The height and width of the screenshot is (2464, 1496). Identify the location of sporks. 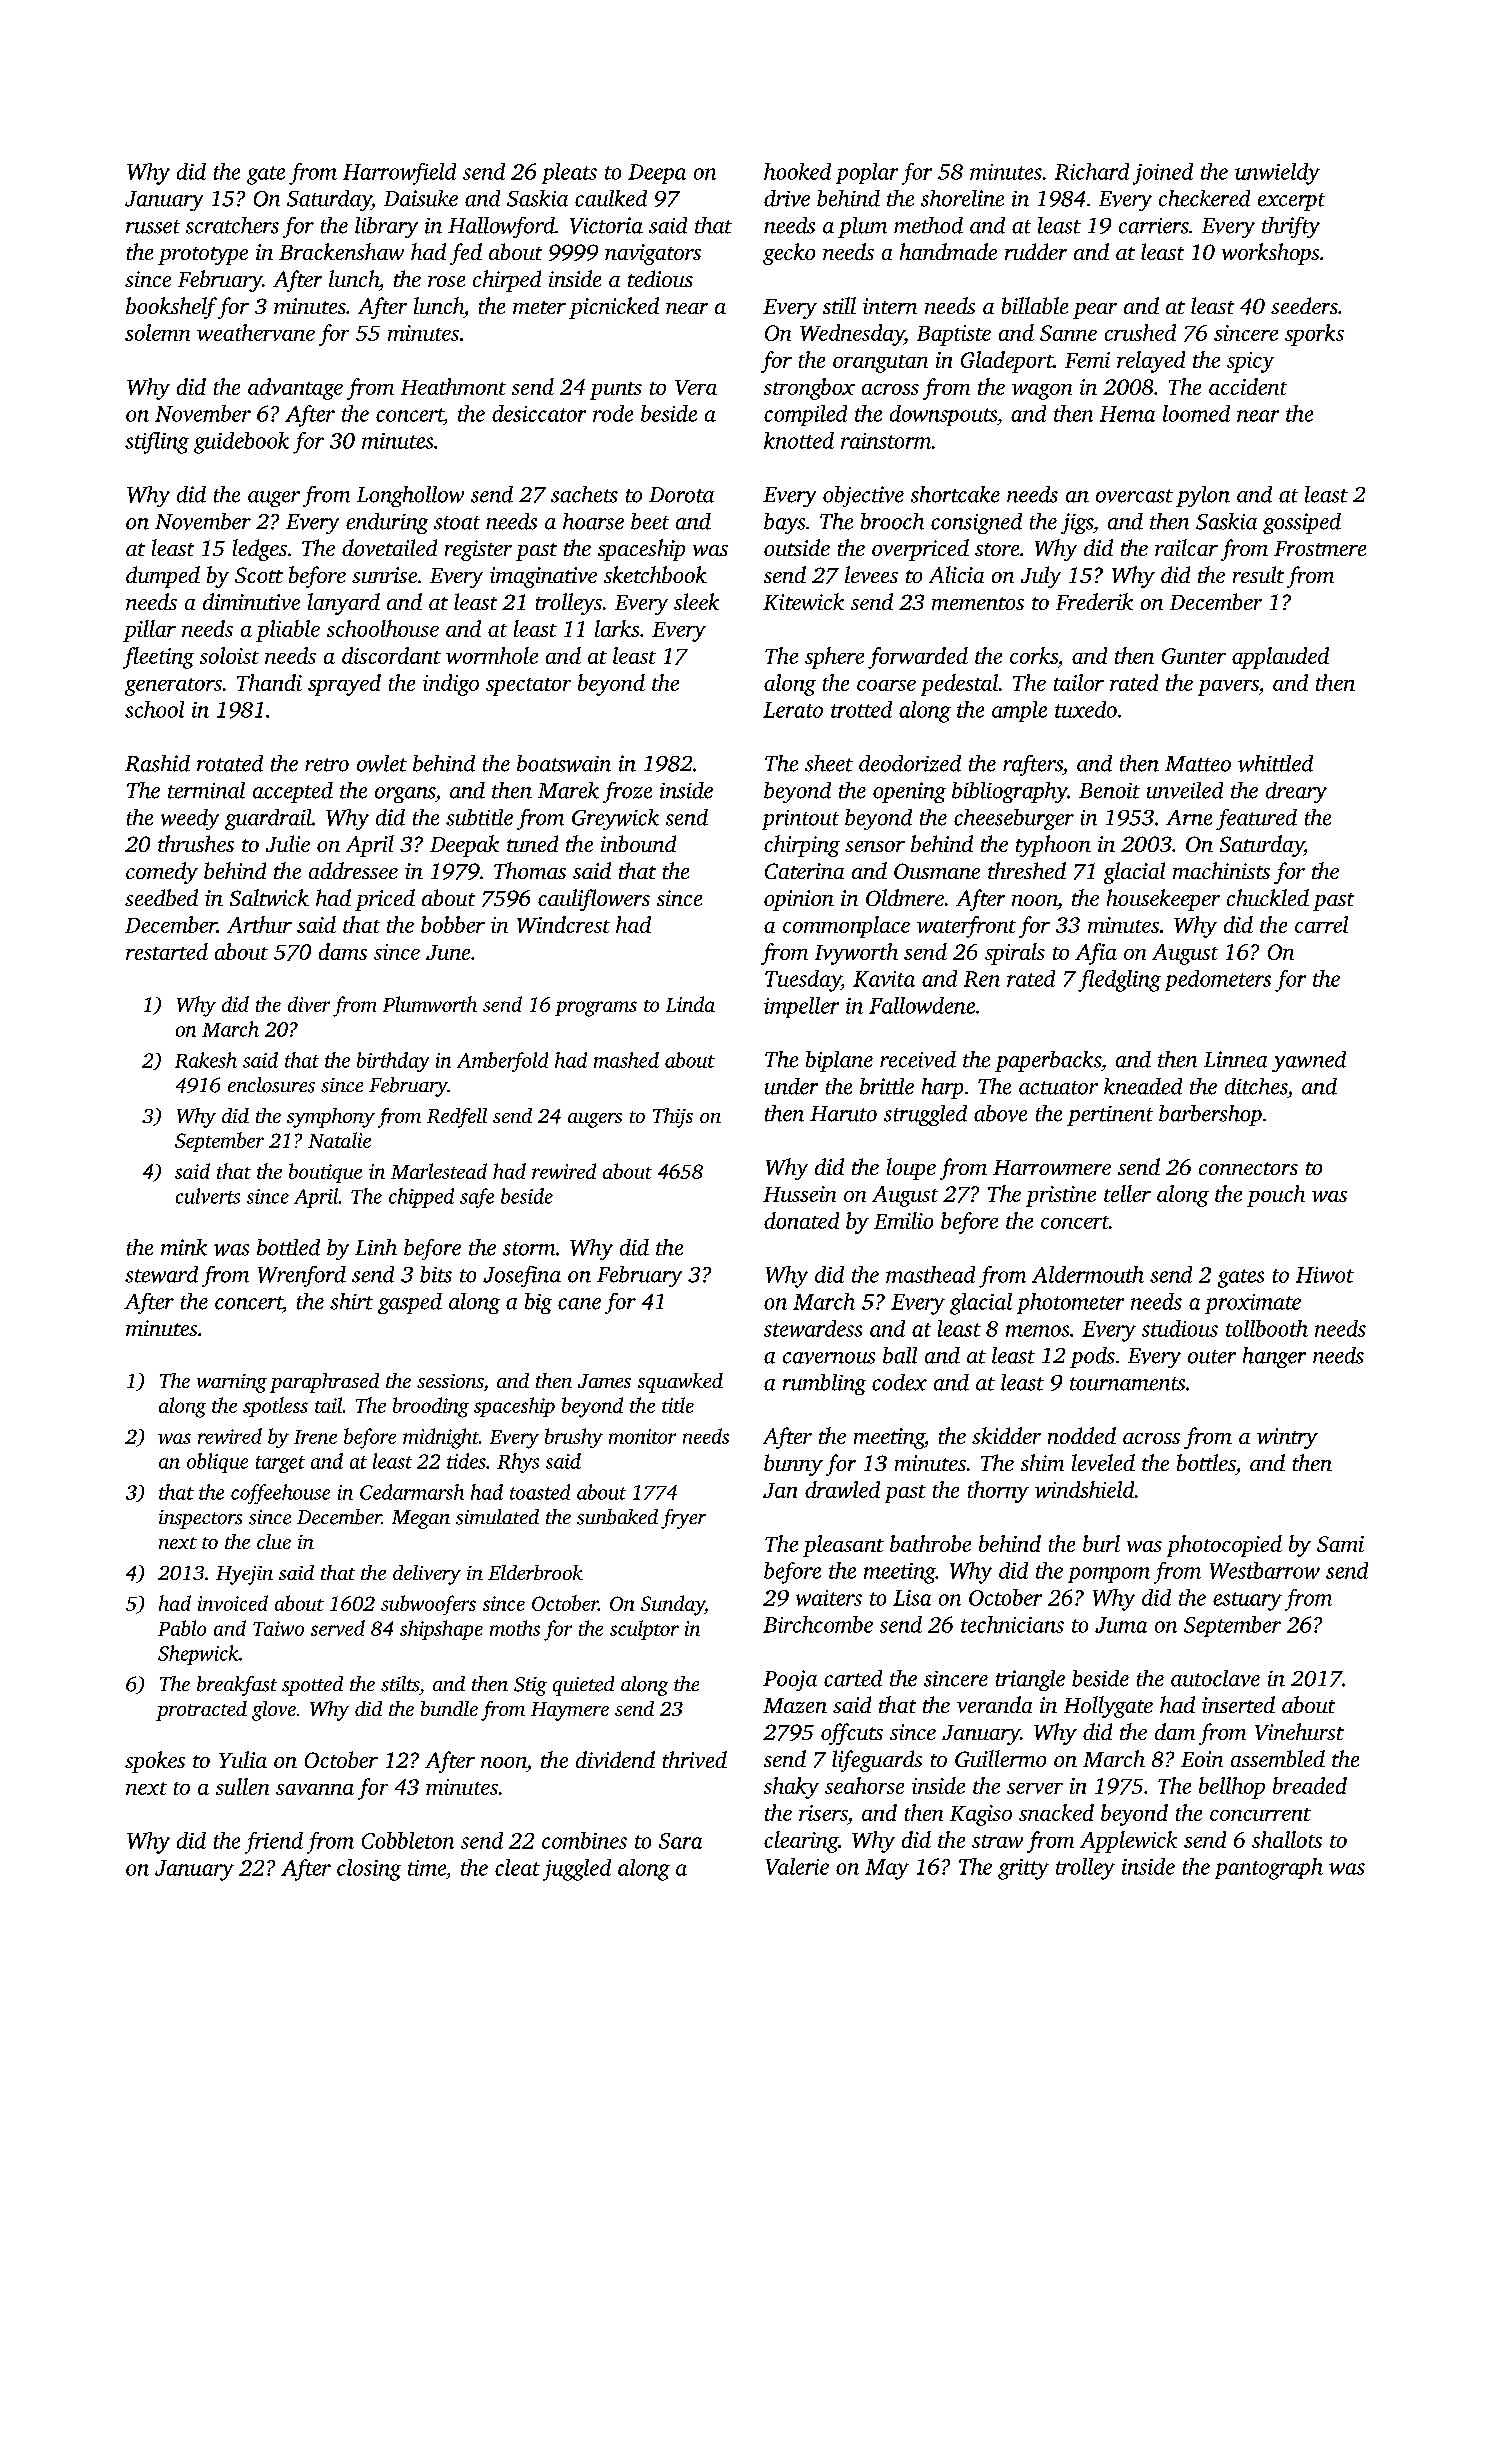
(1314, 335).
